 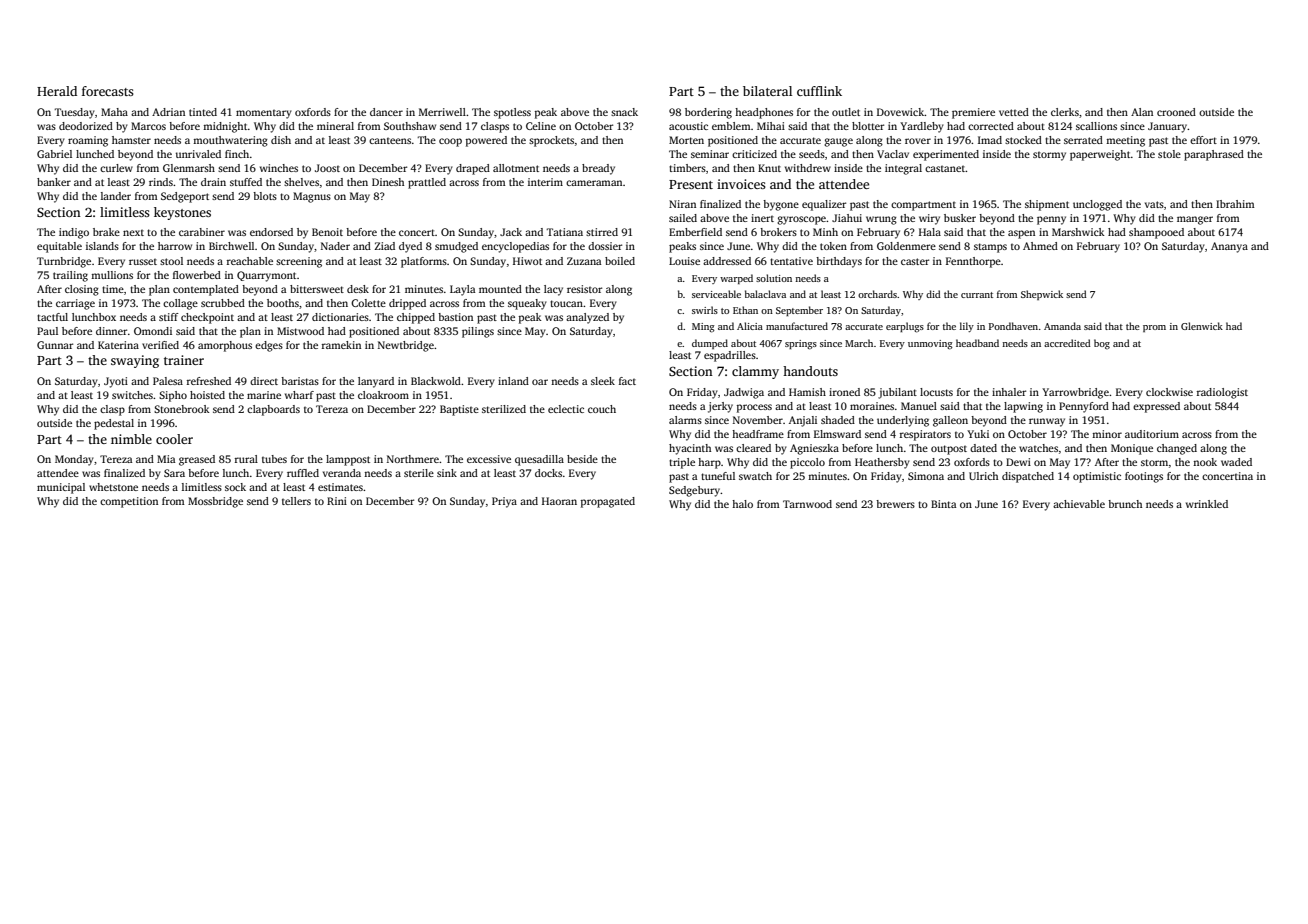 What do you see at coordinates (47, 331) in the page?
I see `Paul` at bounding box center [47, 331].
